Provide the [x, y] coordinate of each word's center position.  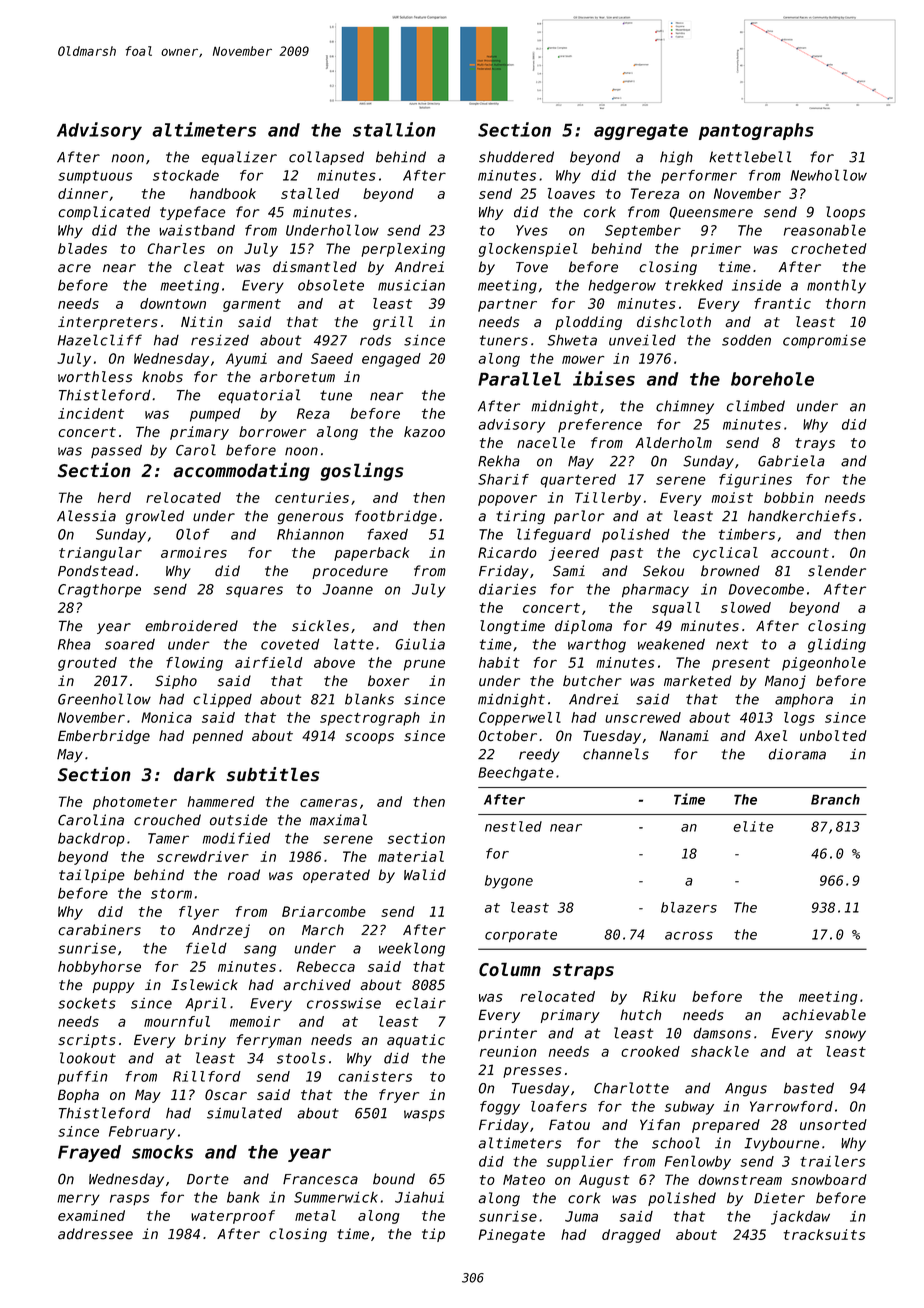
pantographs [756, 131]
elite [753, 826]
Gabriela [791, 461]
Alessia [86, 516]
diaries [507, 589]
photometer [135, 803]
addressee [95, 1234]
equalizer [239, 158]
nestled [513, 826]
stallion [394, 129]
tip [433, 1235]
